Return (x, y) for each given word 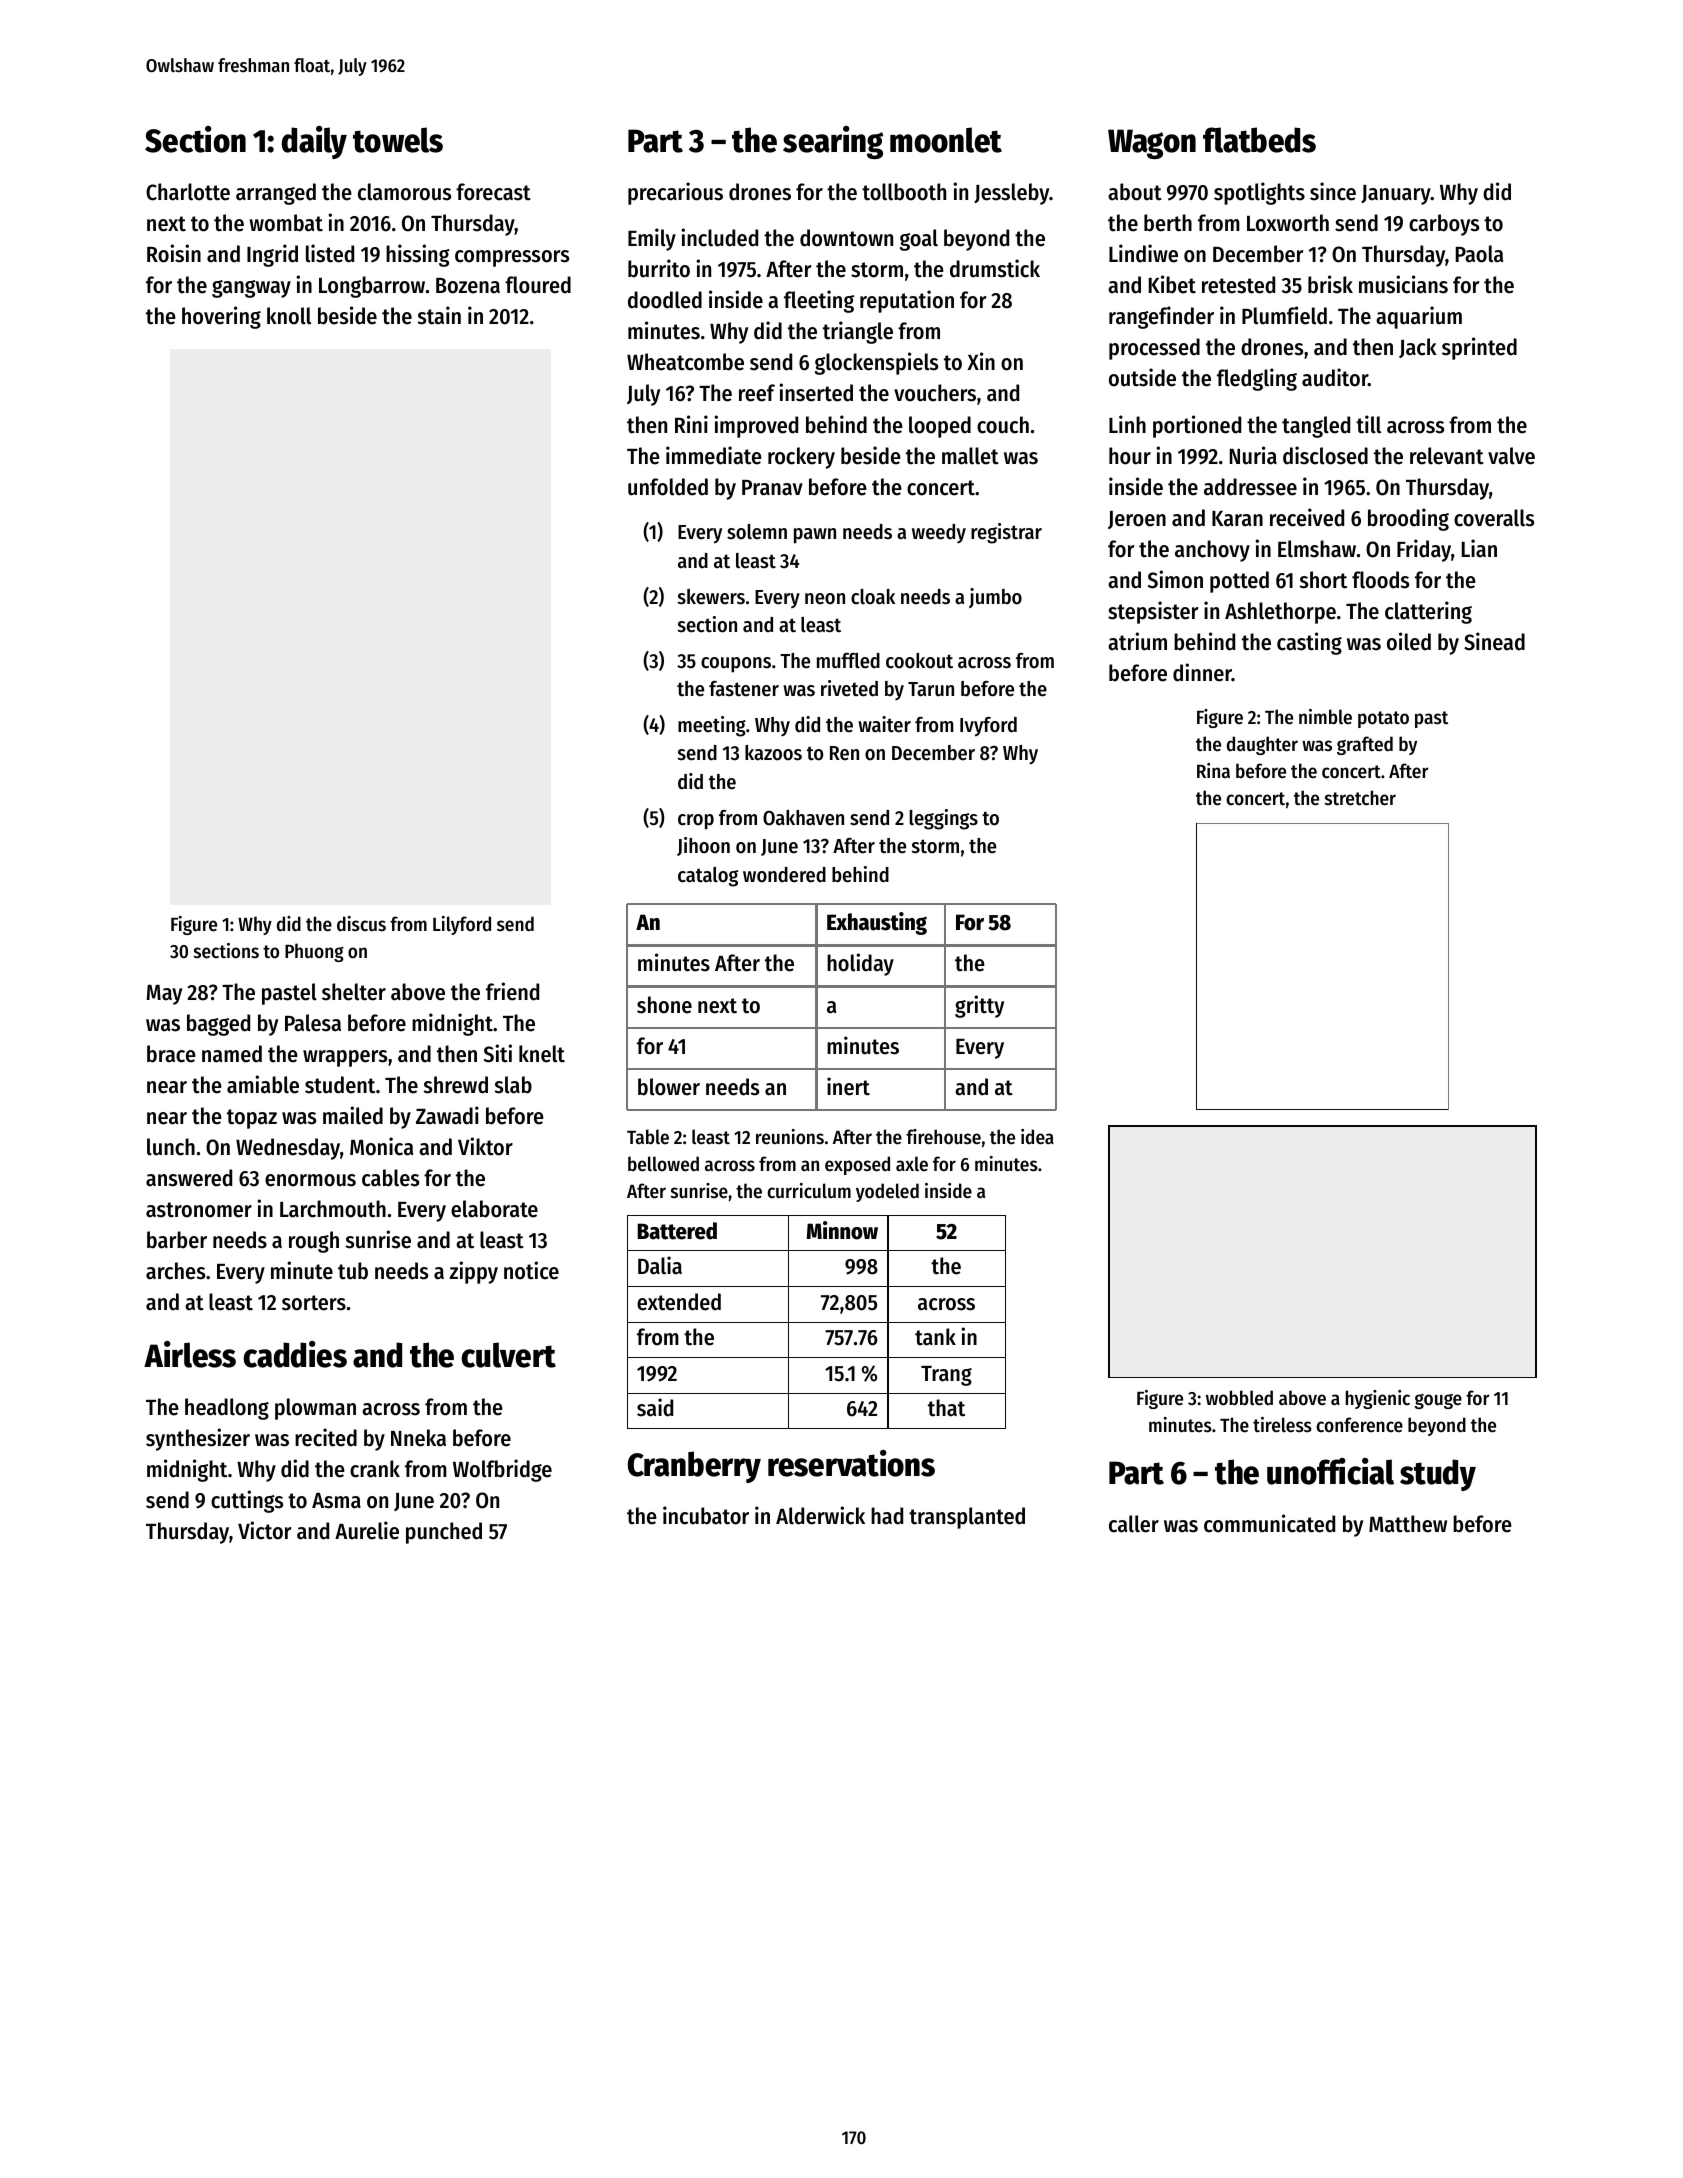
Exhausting (877, 923)
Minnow (842, 1230)
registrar (1006, 533)
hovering (221, 317)
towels (398, 140)
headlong (227, 1409)
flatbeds (1259, 140)
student (340, 1085)
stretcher (1360, 798)
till (1368, 424)
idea (1037, 1137)
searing (833, 142)
